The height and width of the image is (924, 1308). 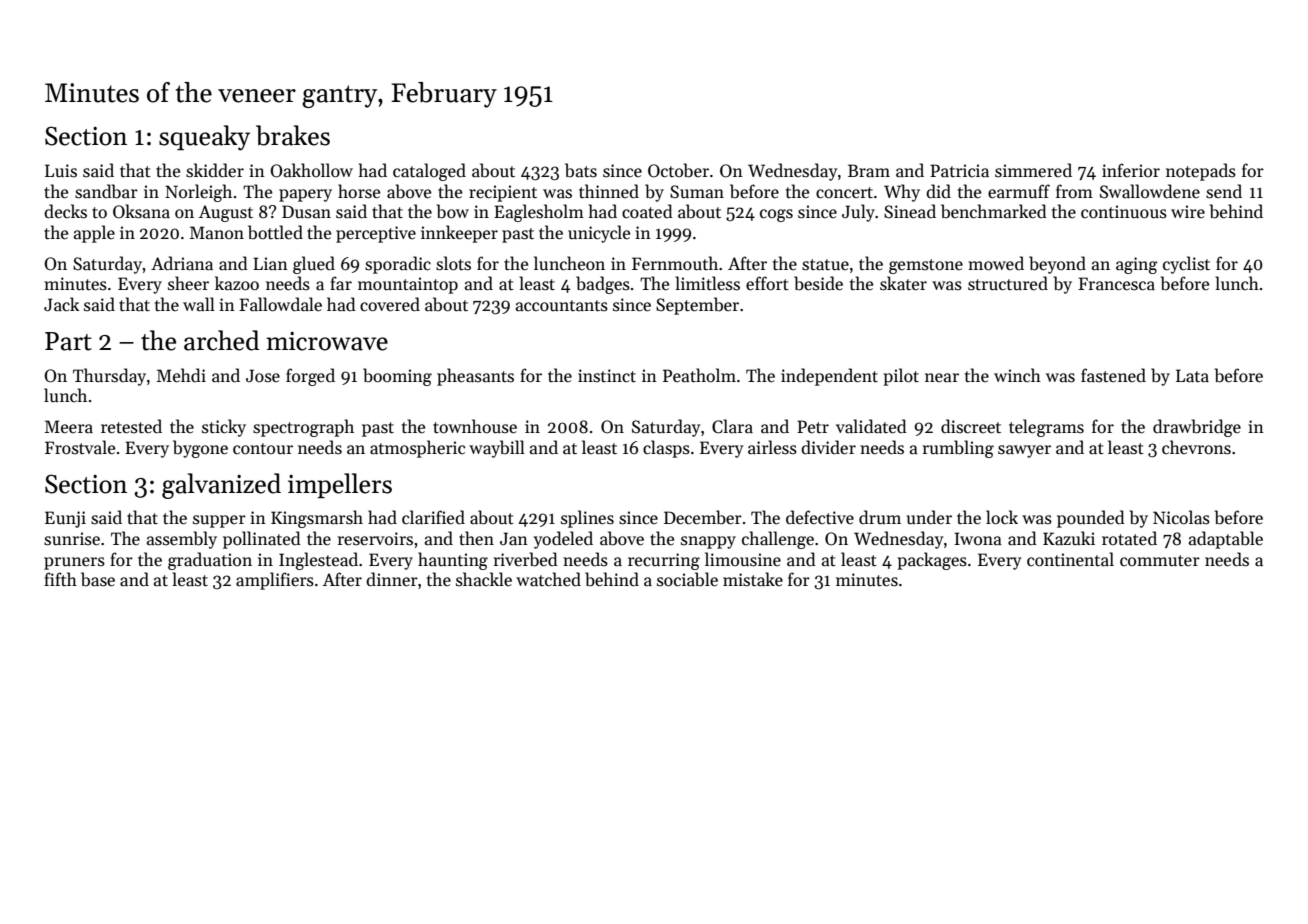 I want to click on bygone, so click(x=200, y=449).
